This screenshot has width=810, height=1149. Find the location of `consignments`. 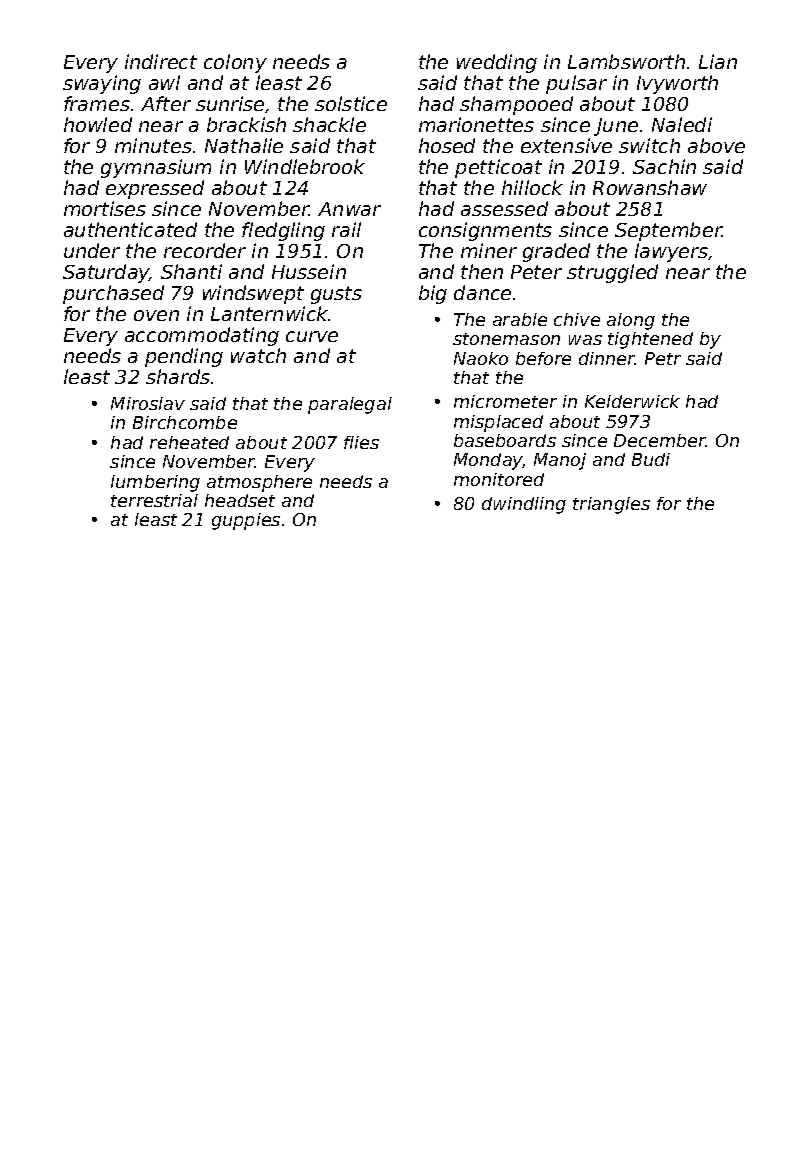

consignments is located at coordinates (485, 231).
